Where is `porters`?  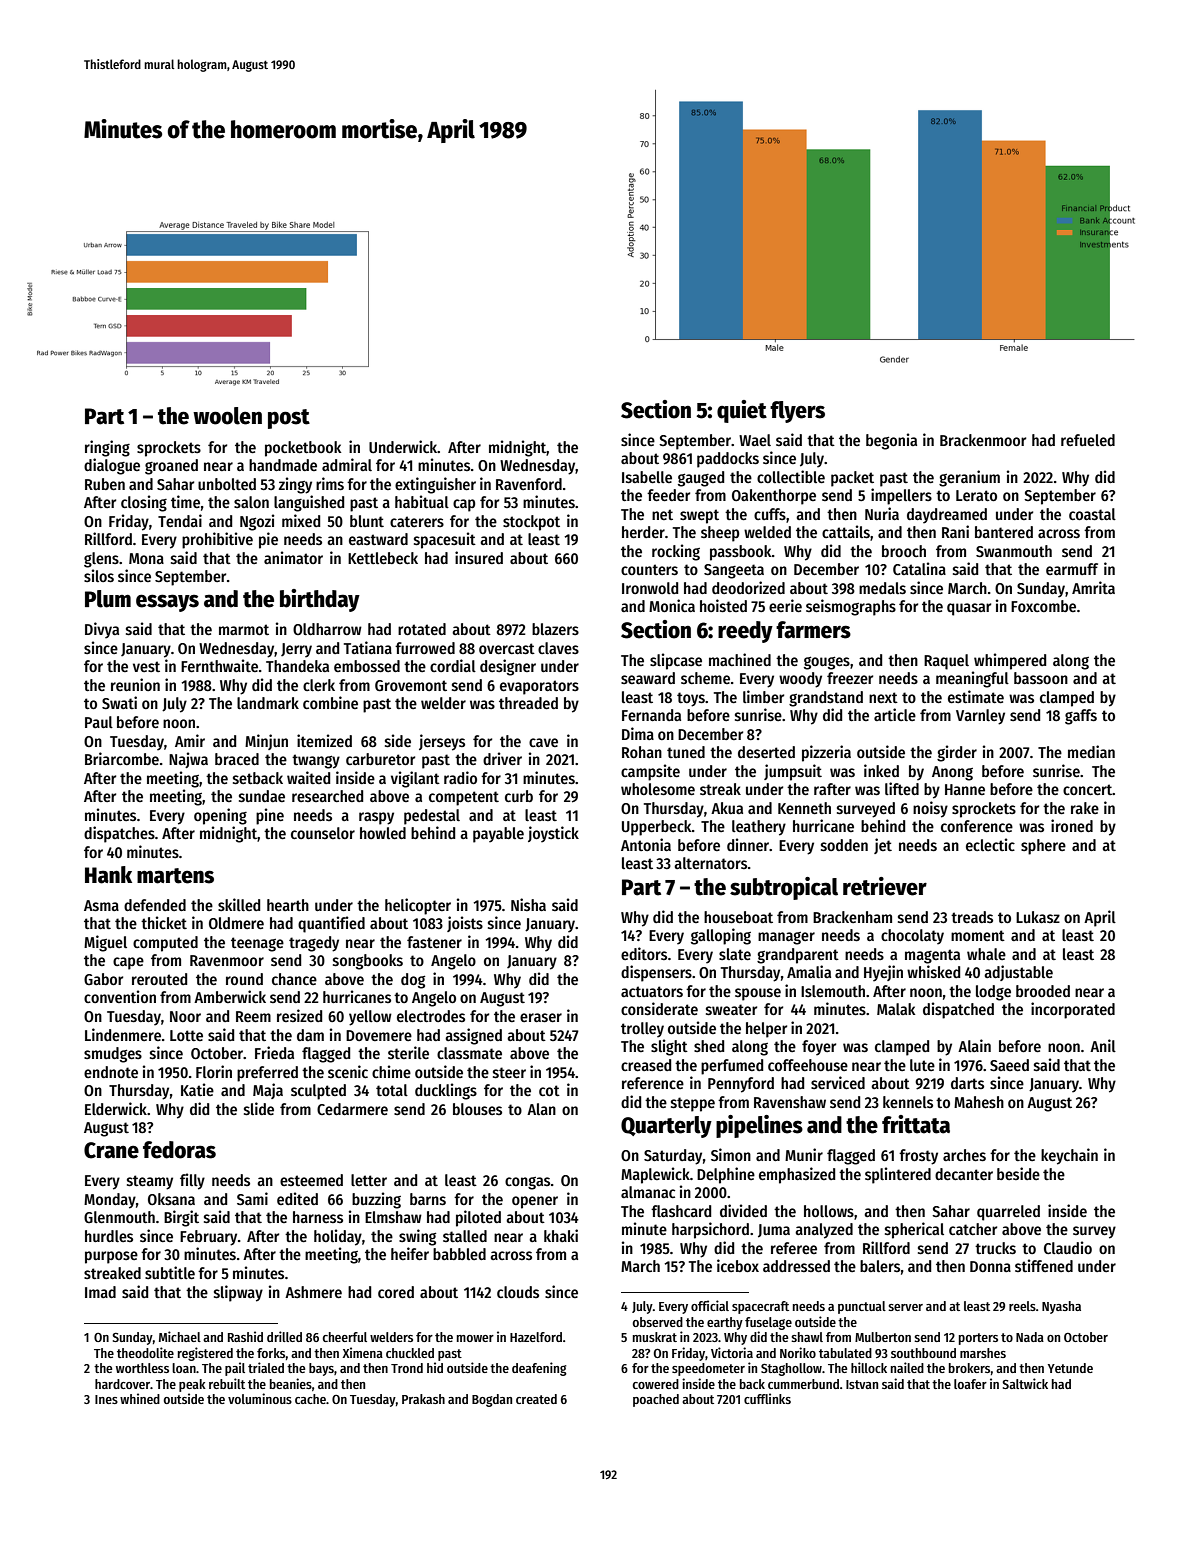 porters is located at coordinates (978, 1339).
